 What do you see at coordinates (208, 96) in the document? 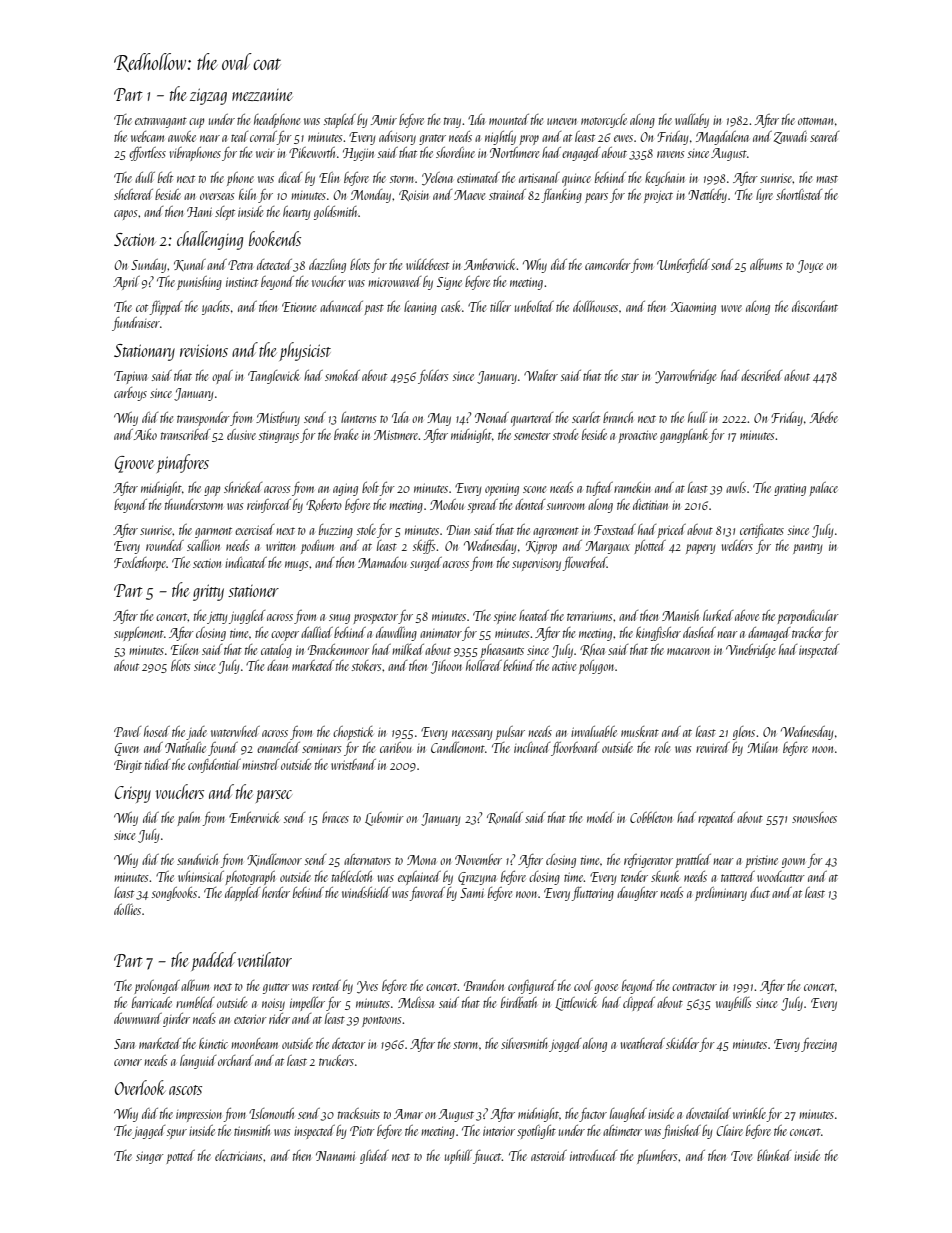
I see `zigzag` at bounding box center [208, 96].
